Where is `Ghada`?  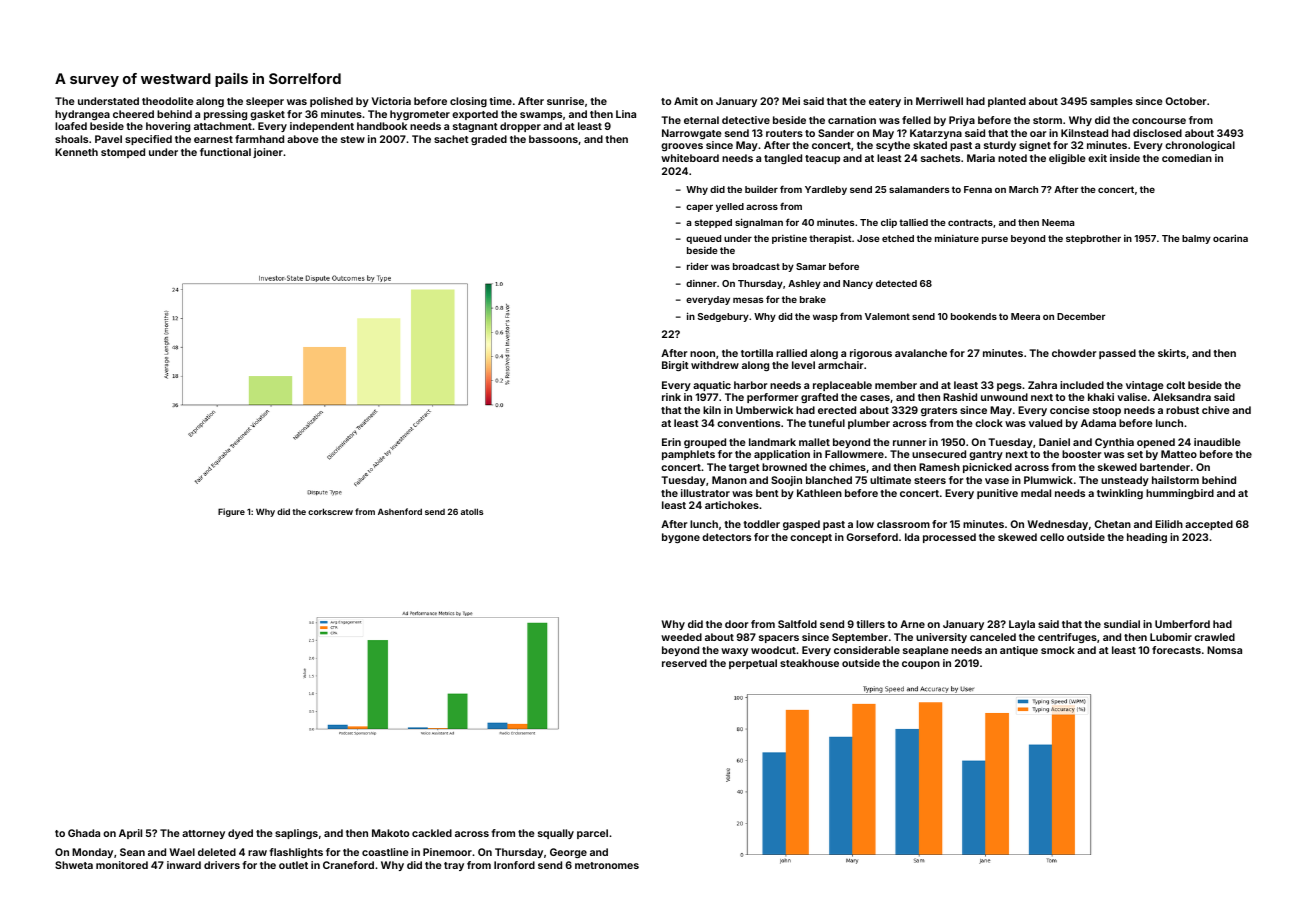 Ghada is located at coordinates (84, 833).
